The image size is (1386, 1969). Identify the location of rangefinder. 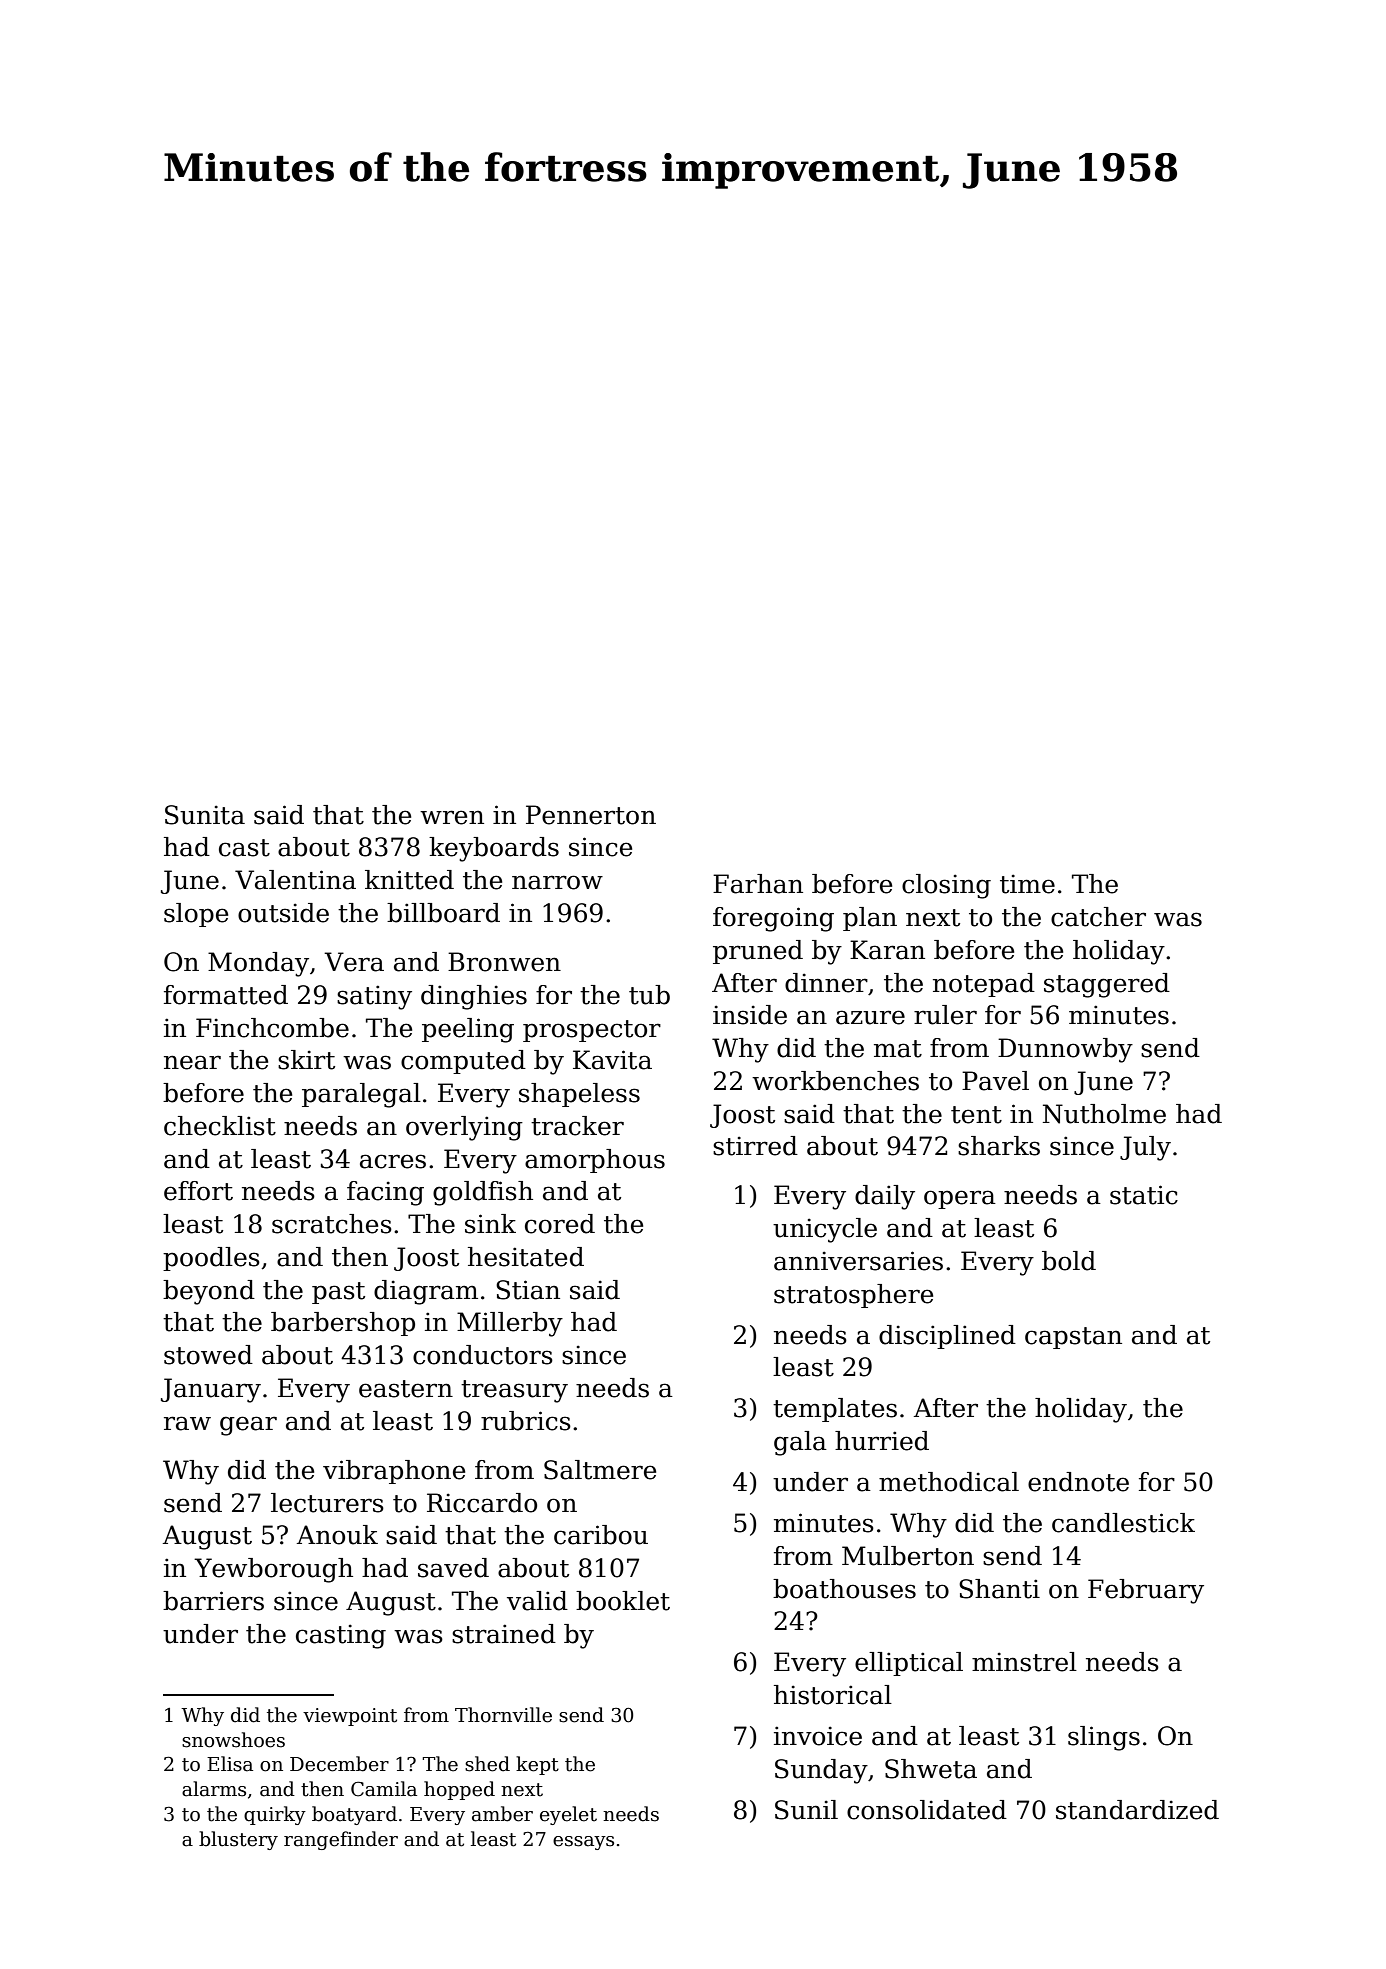
(341, 1840).
